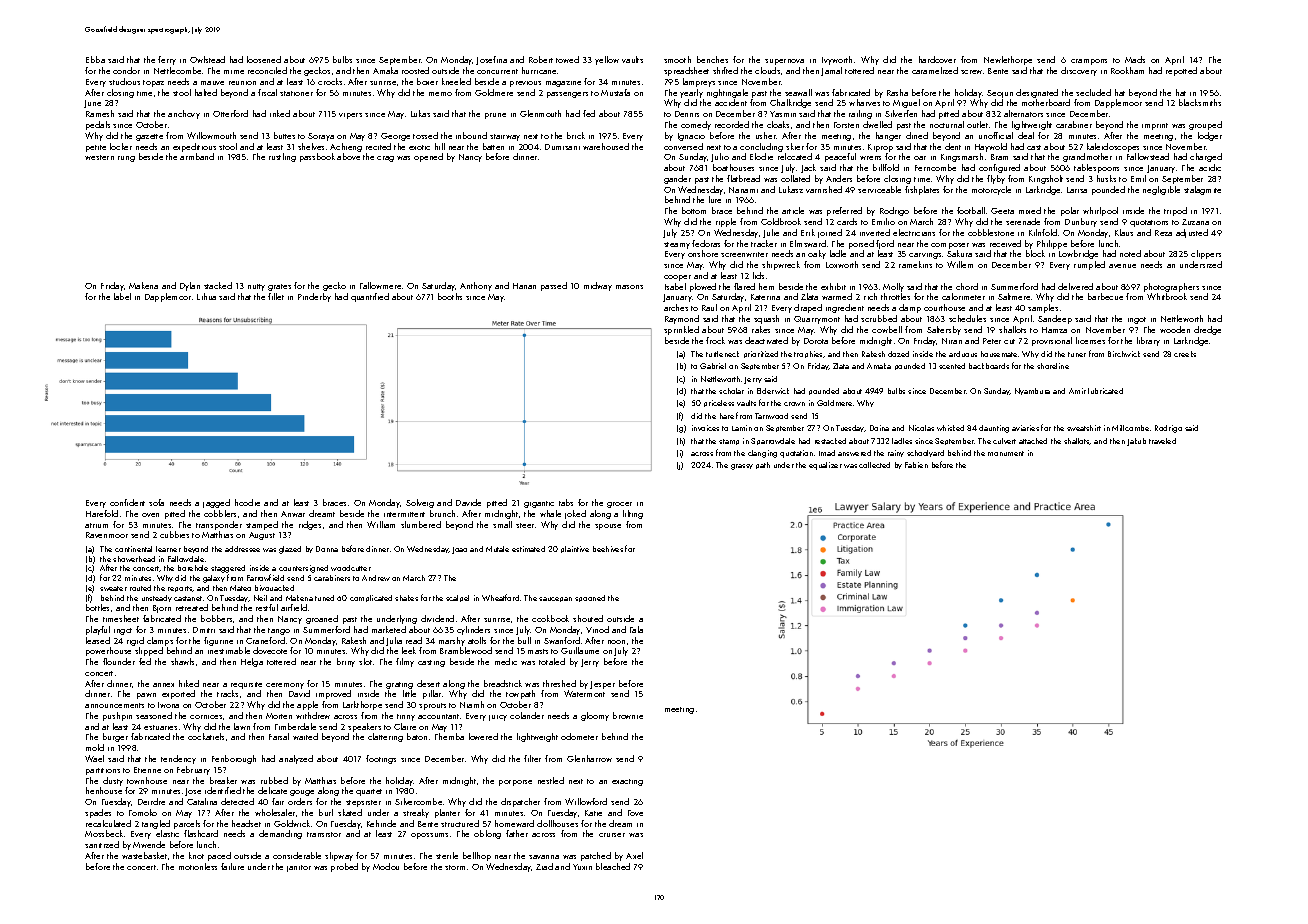 This document has height=924, width=1308. Describe the element at coordinates (190, 286) in the document. I see `Dylan` at that location.
